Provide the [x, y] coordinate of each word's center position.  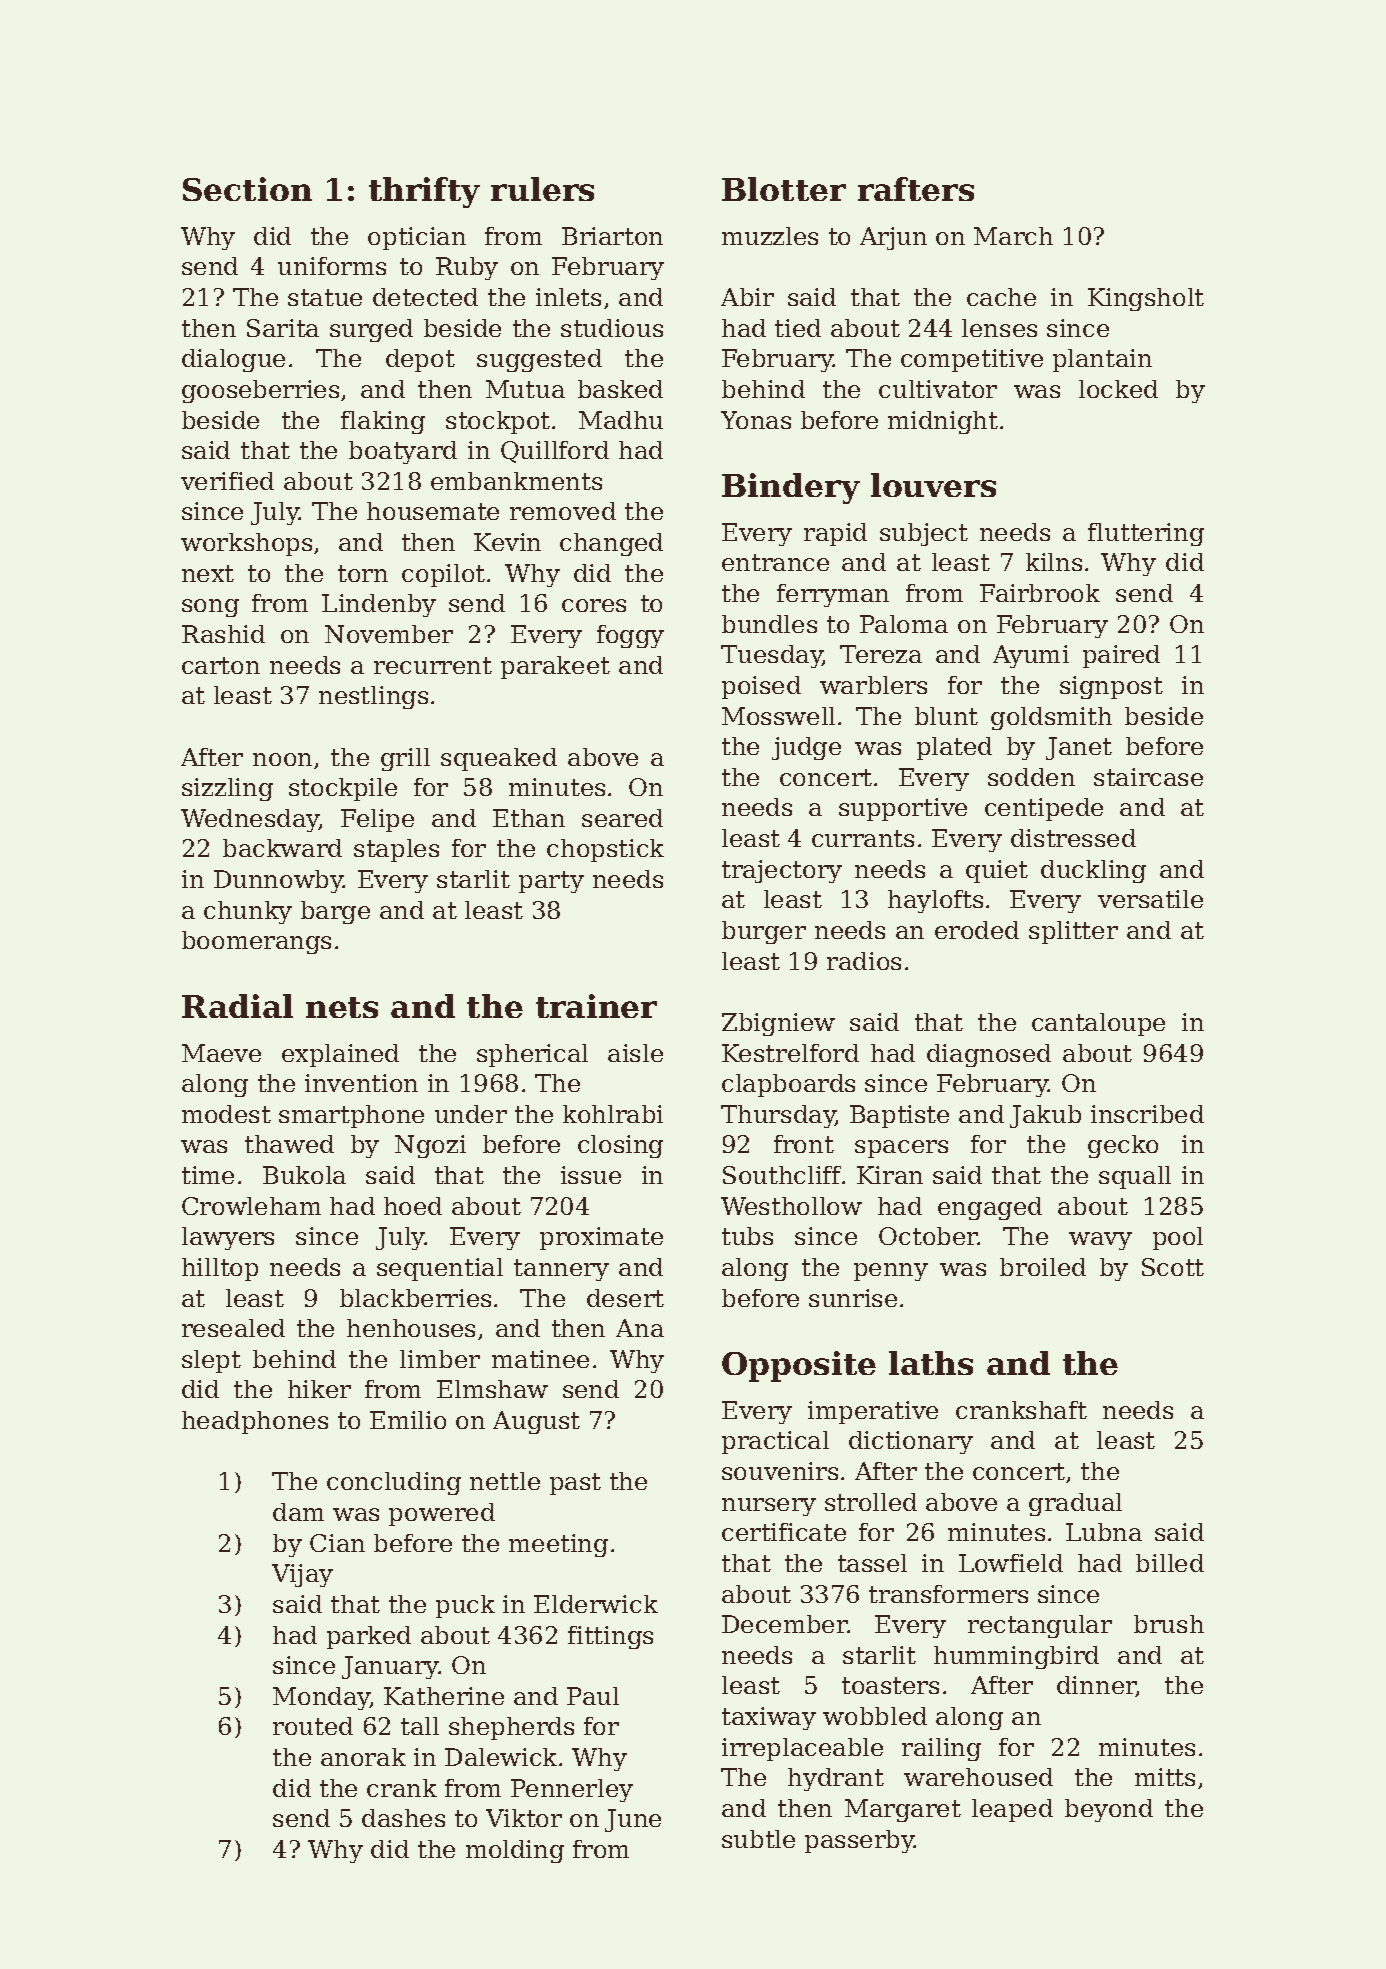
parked [369, 1637]
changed [611, 544]
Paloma [904, 624]
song [210, 608]
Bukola [304, 1175]
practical [775, 1442]
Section [247, 189]
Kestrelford [790, 1053]
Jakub [1045, 1116]
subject [924, 534]
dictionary [911, 1442]
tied [798, 328]
